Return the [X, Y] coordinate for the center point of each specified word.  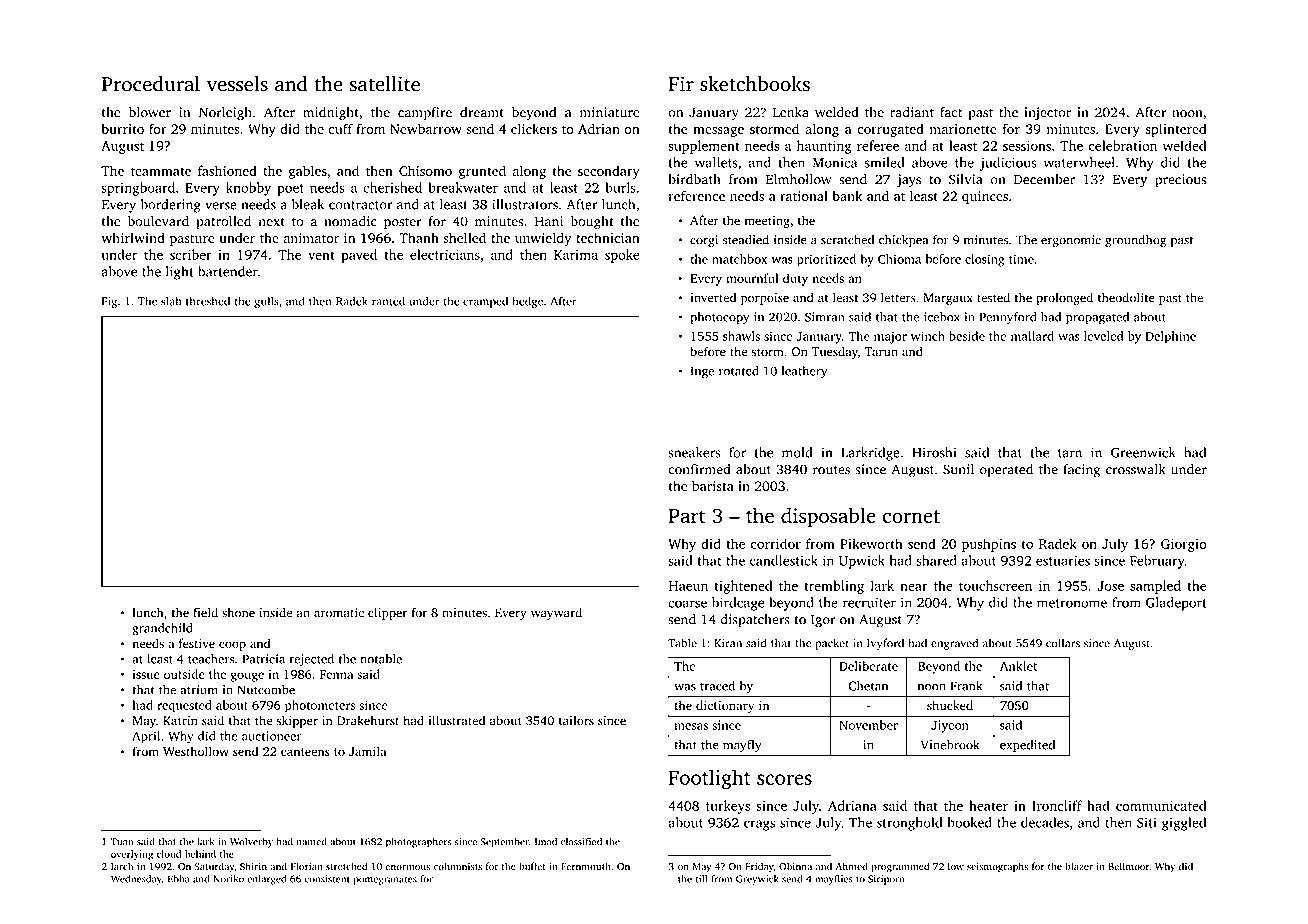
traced [717, 686]
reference [697, 195]
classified [581, 841]
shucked [950, 705]
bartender [228, 271]
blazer [1079, 866]
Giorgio [1184, 545]
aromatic [339, 613]
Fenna [336, 674]
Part [687, 516]
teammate [161, 171]
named [312, 841]
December [1044, 179]
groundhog [1135, 241]
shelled [464, 237]
